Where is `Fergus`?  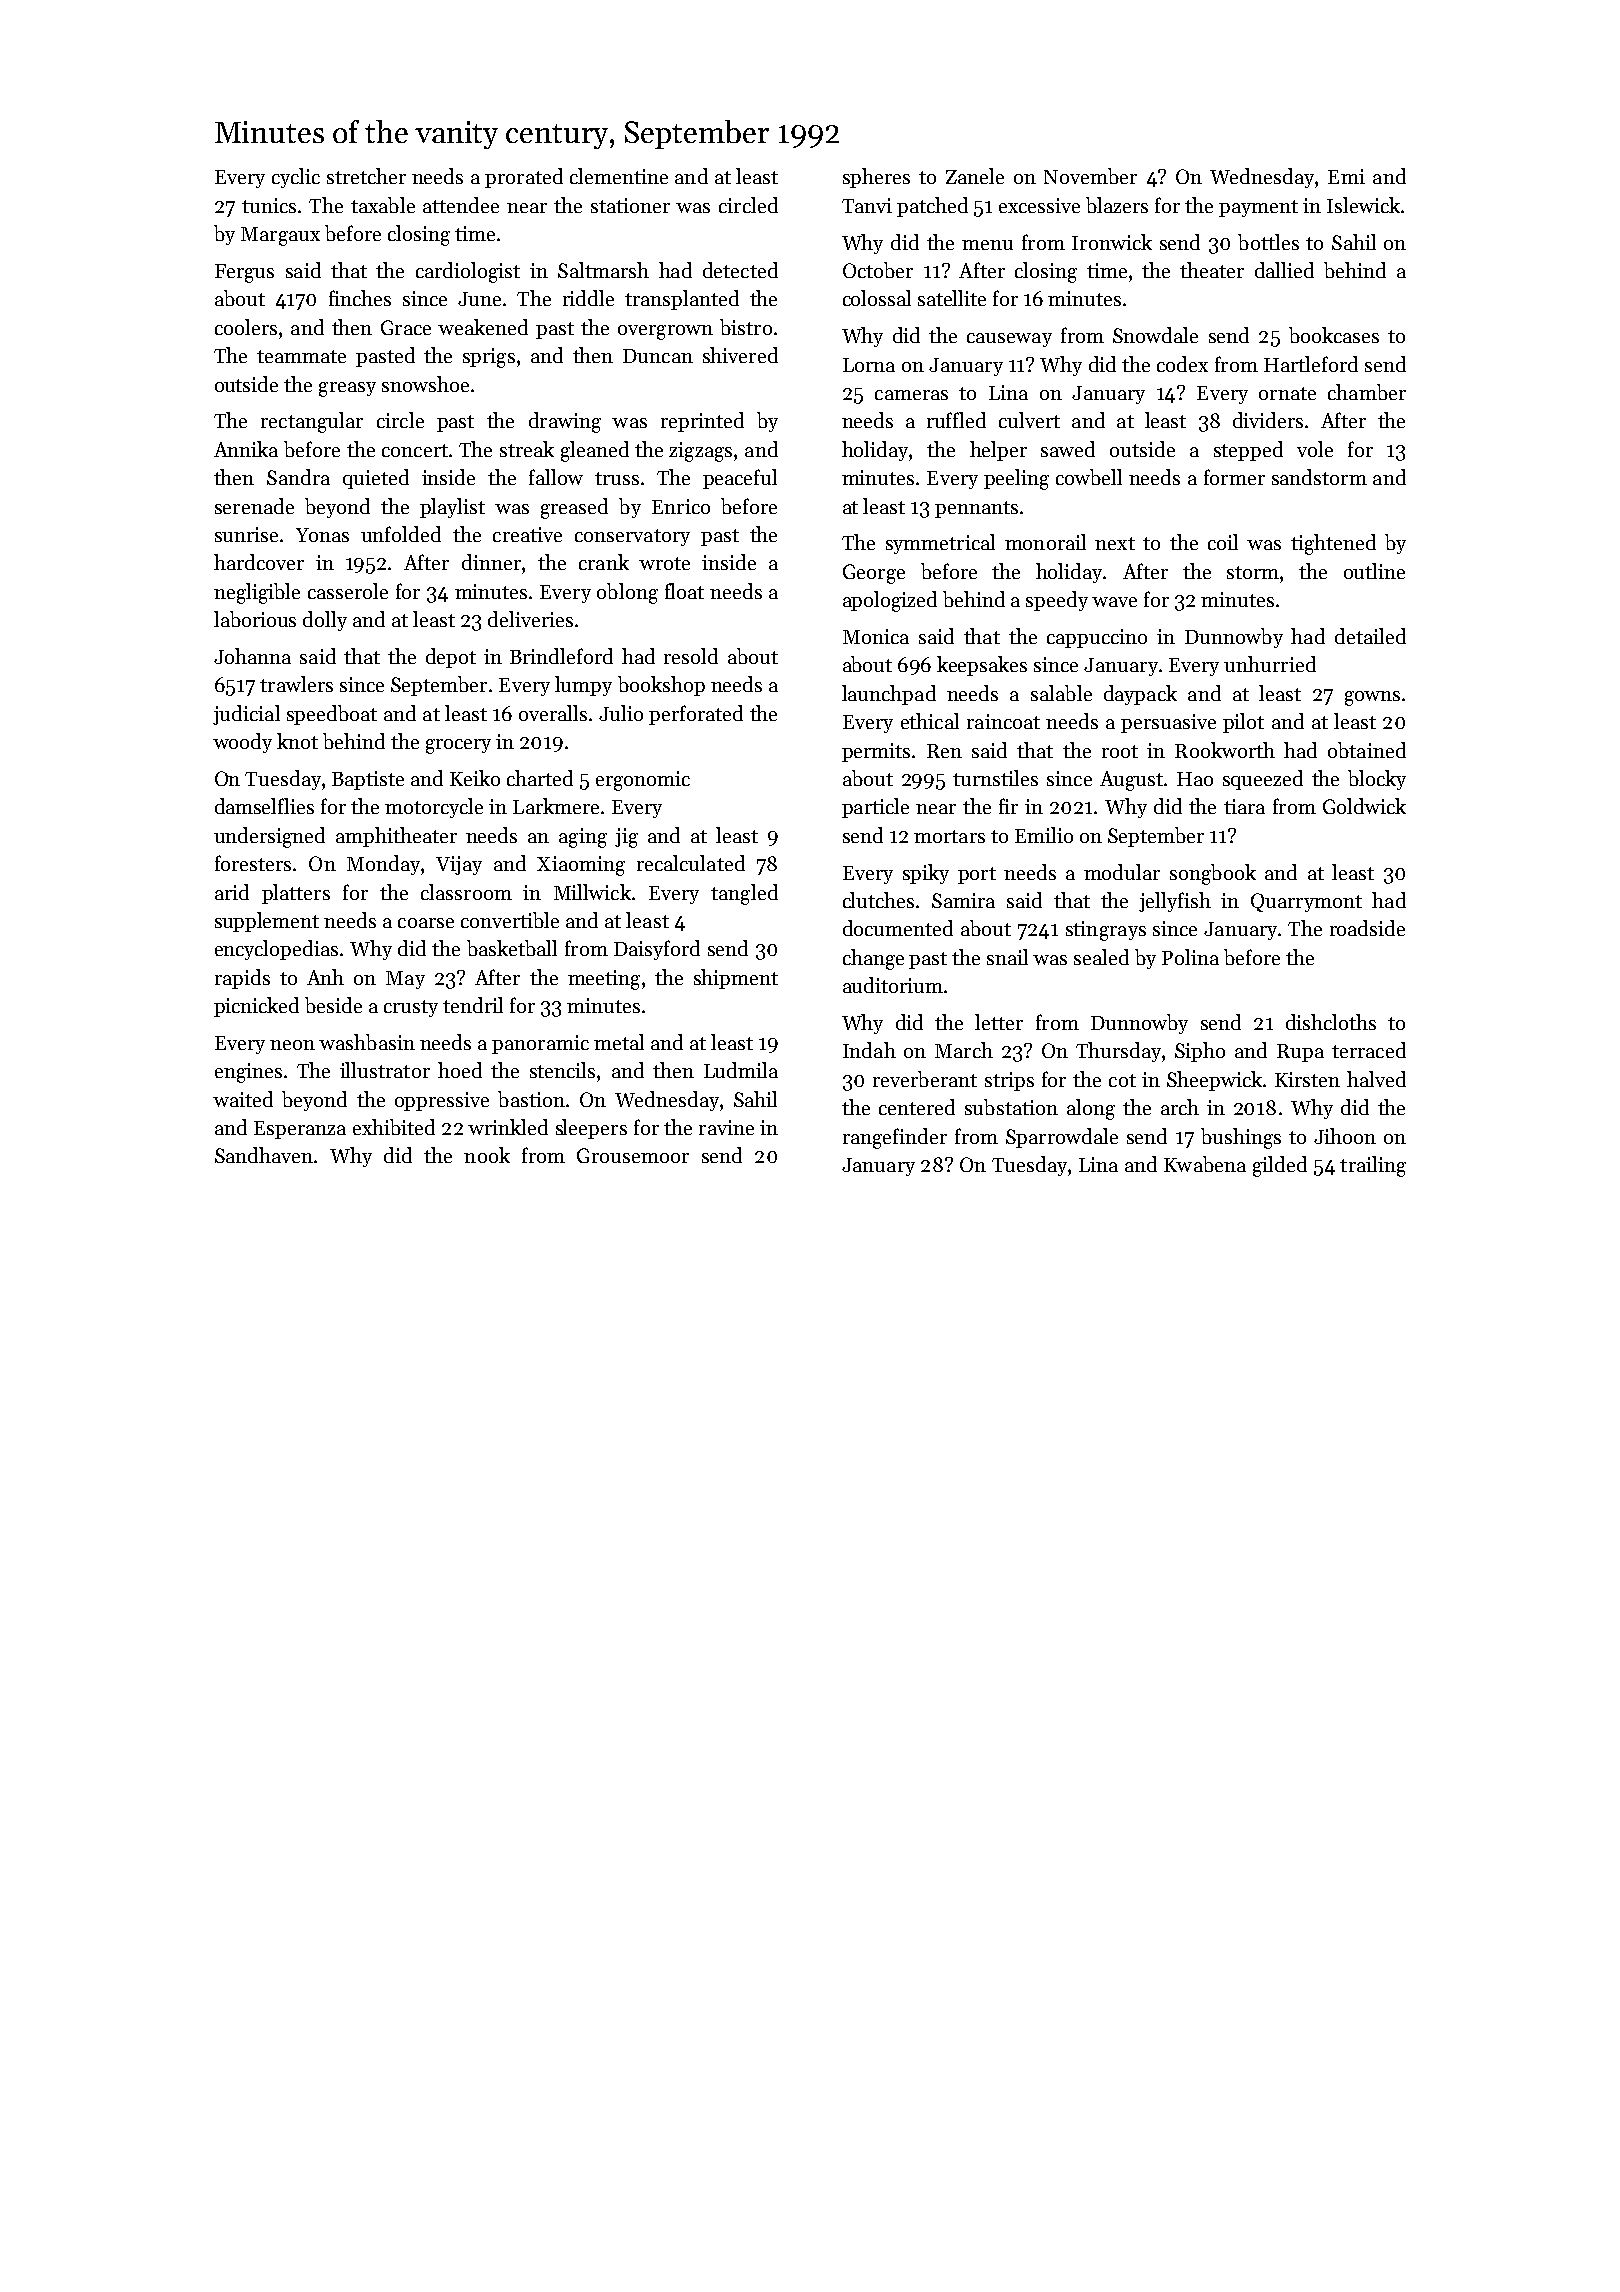 Fergus is located at coordinates (244, 273).
